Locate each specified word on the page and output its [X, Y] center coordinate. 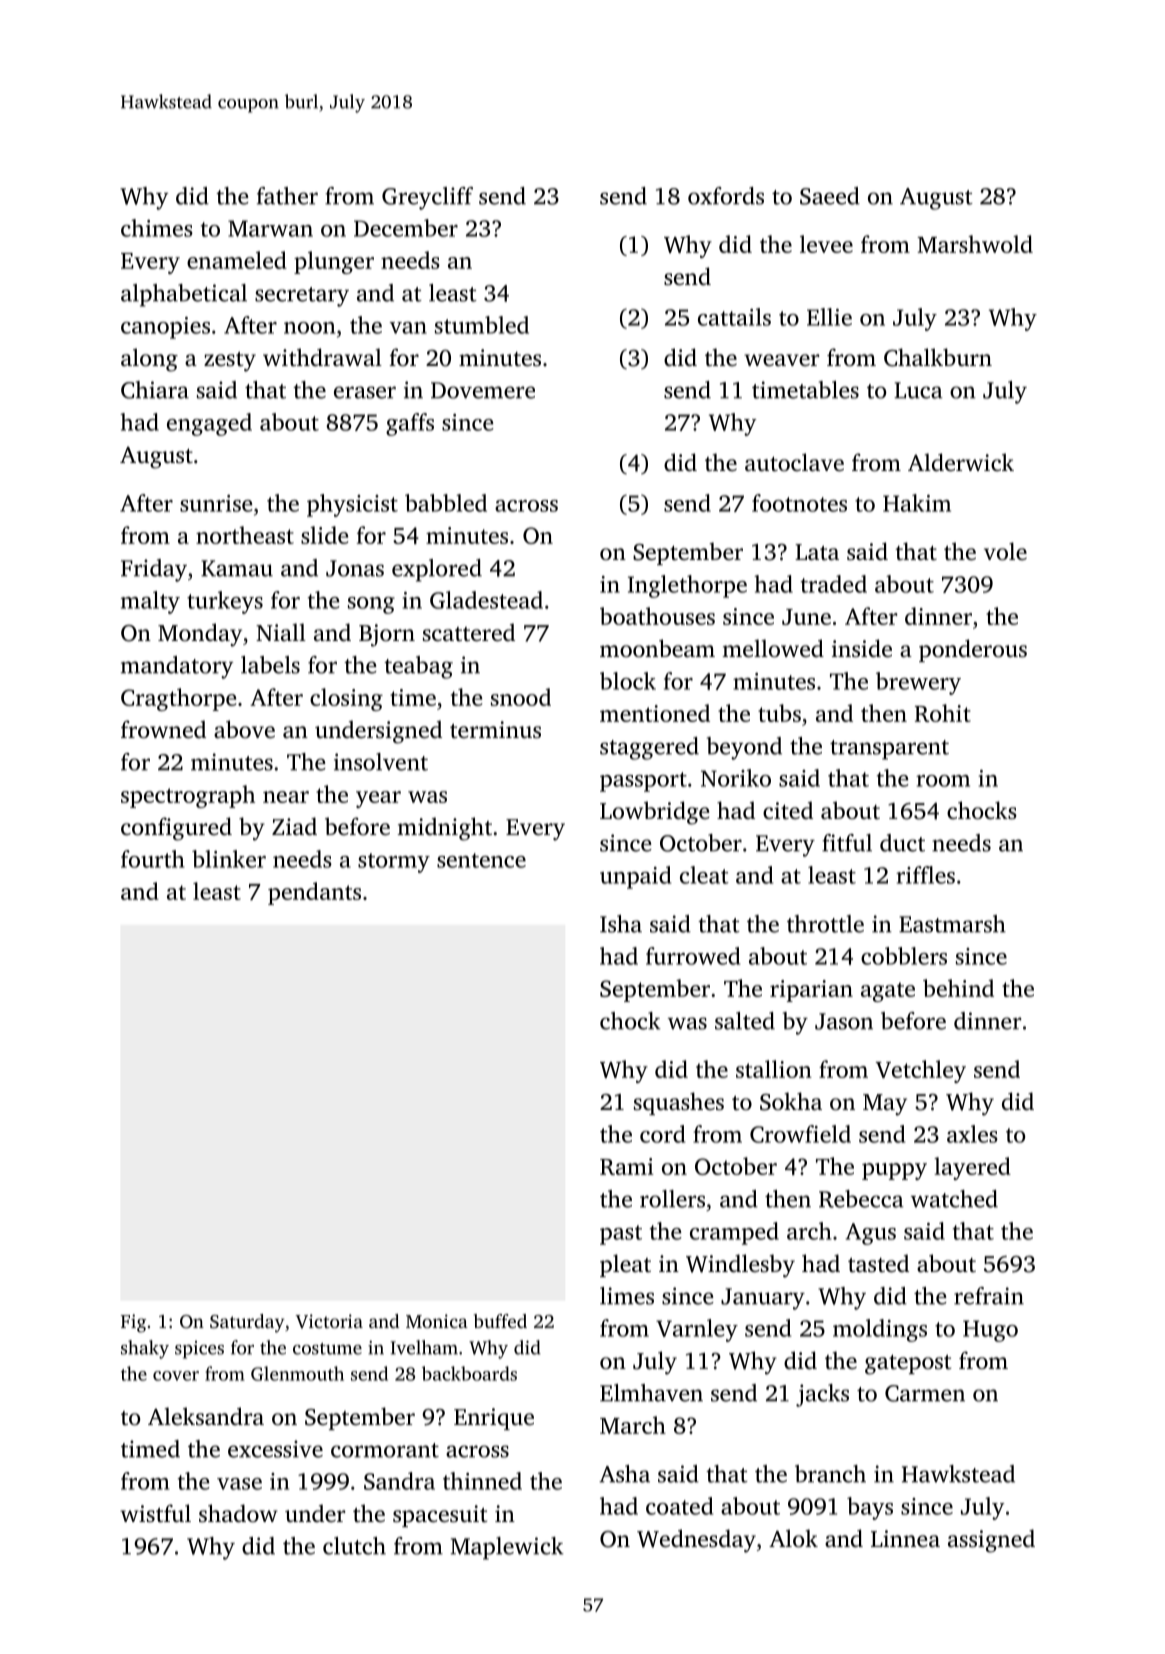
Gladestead [486, 600]
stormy [394, 863]
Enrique [494, 1419]
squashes [679, 1103]
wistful [155, 1513]
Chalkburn [938, 357]
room [943, 781]
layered [972, 1168]
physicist [352, 505]
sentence [481, 860]
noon [309, 328]
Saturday [247, 1323]
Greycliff [427, 198]
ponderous [973, 650]
